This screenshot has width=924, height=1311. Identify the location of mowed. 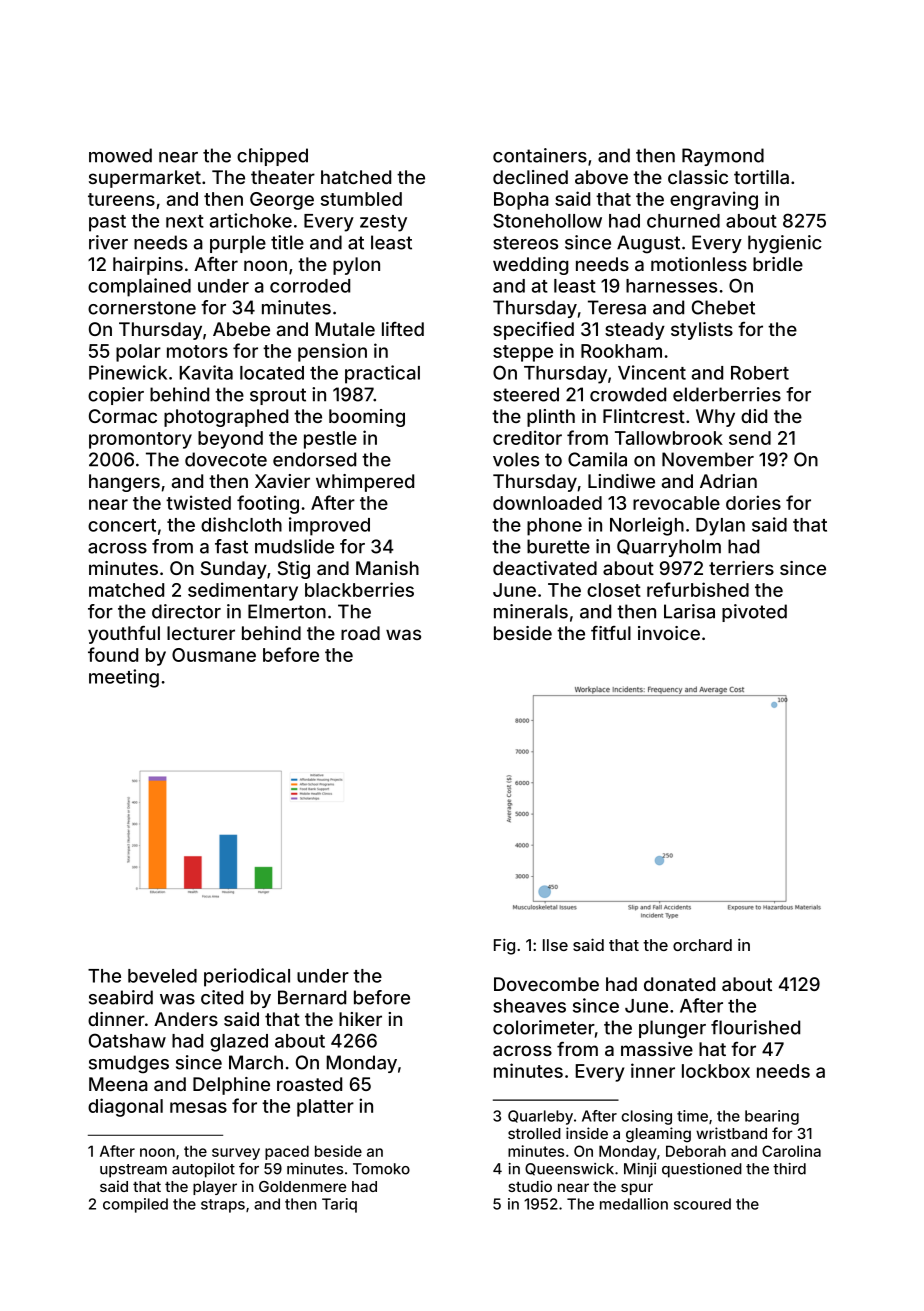
(120, 155).
